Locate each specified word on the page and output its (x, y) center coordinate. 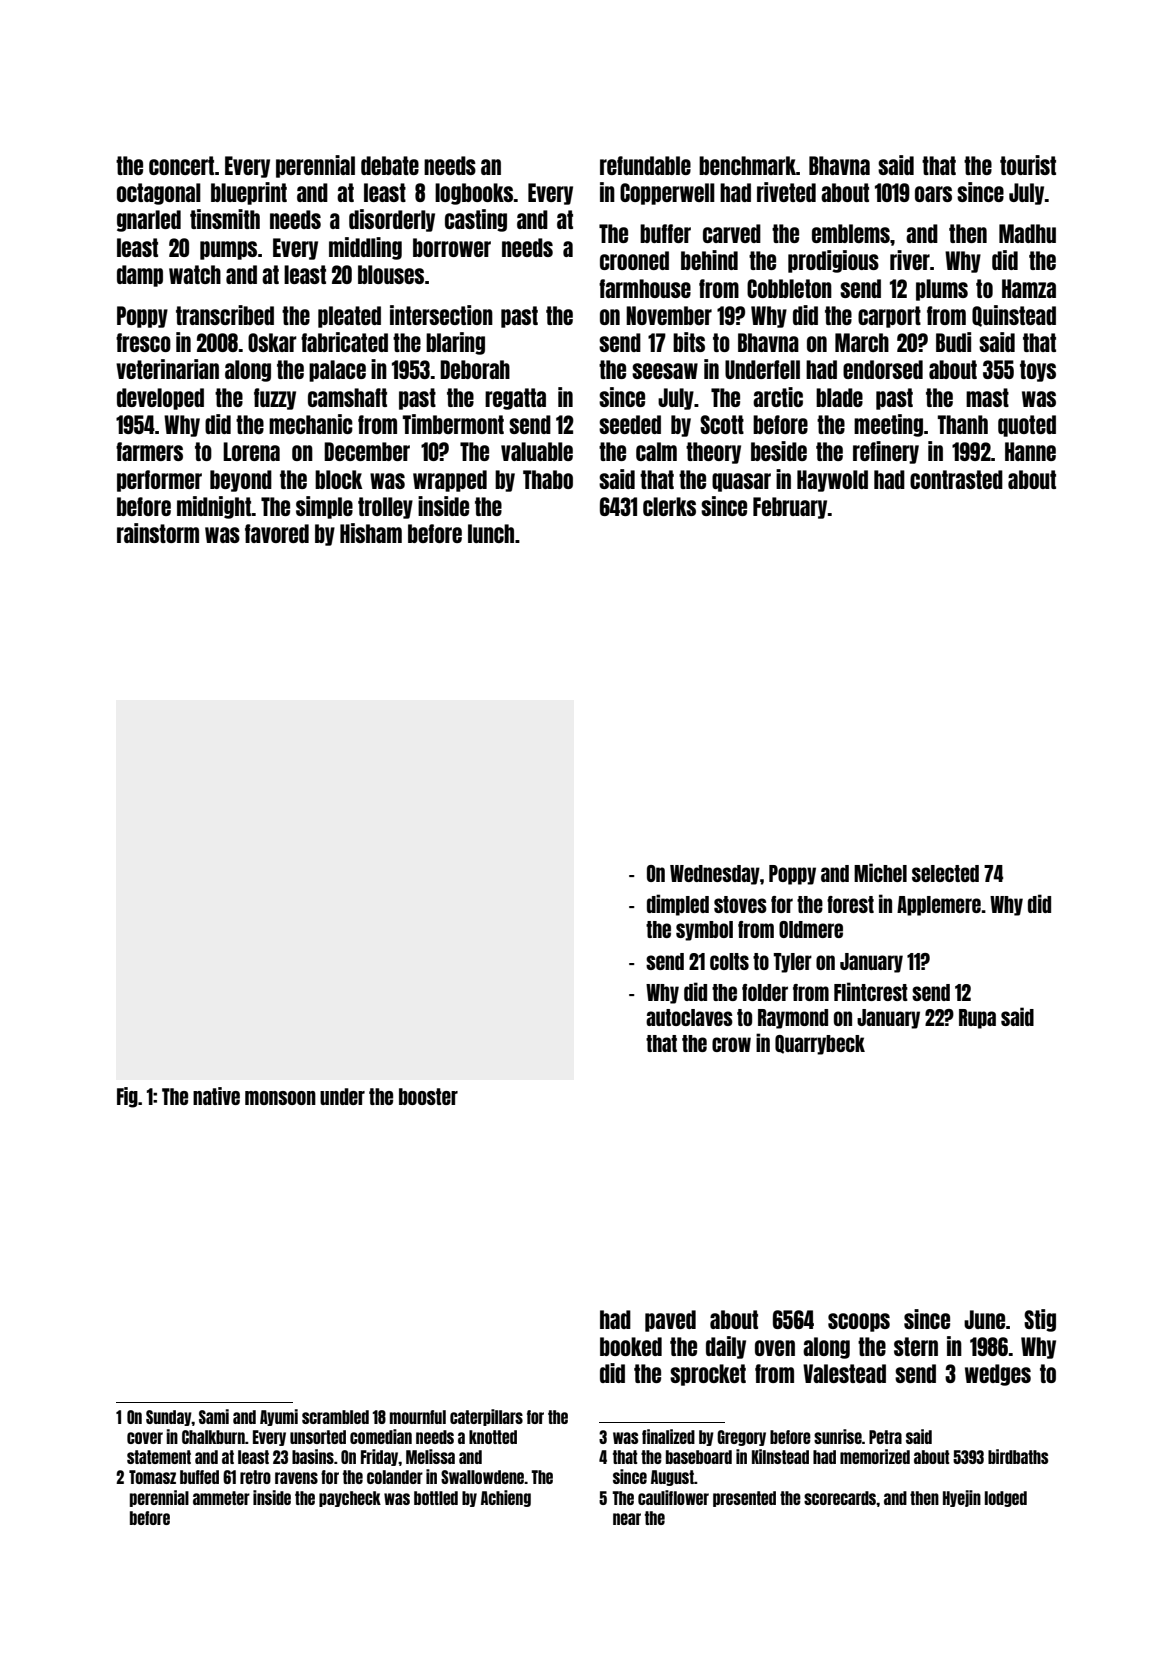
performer (159, 481)
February (790, 508)
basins (313, 1456)
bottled (436, 1498)
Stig (1040, 1320)
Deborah (475, 369)
